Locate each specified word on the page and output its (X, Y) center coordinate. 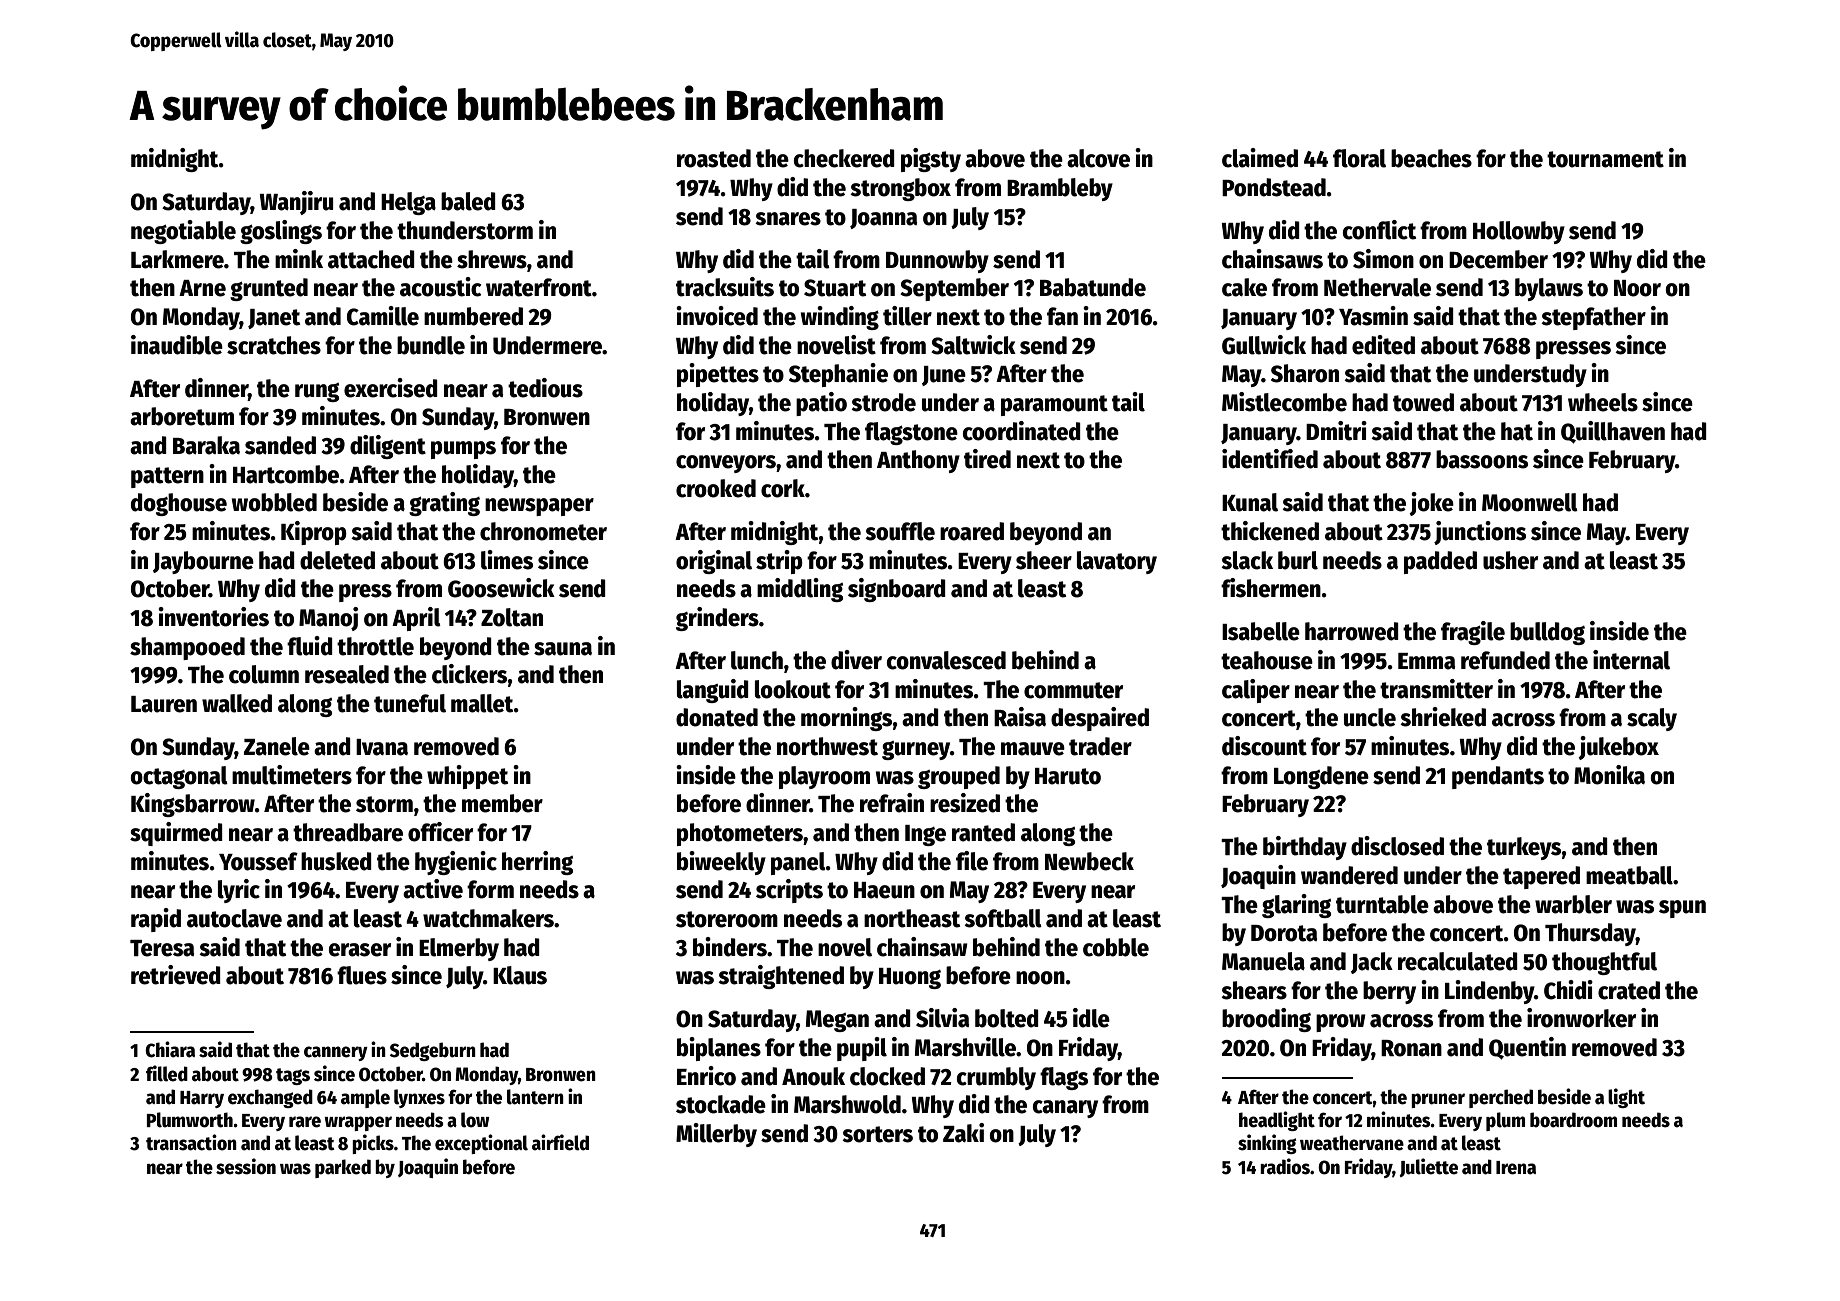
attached (371, 259)
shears (1254, 990)
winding (840, 318)
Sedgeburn (433, 1051)
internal (1631, 660)
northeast (912, 918)
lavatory (1117, 562)
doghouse (179, 504)
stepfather (1593, 318)
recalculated (1458, 961)
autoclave (234, 918)
